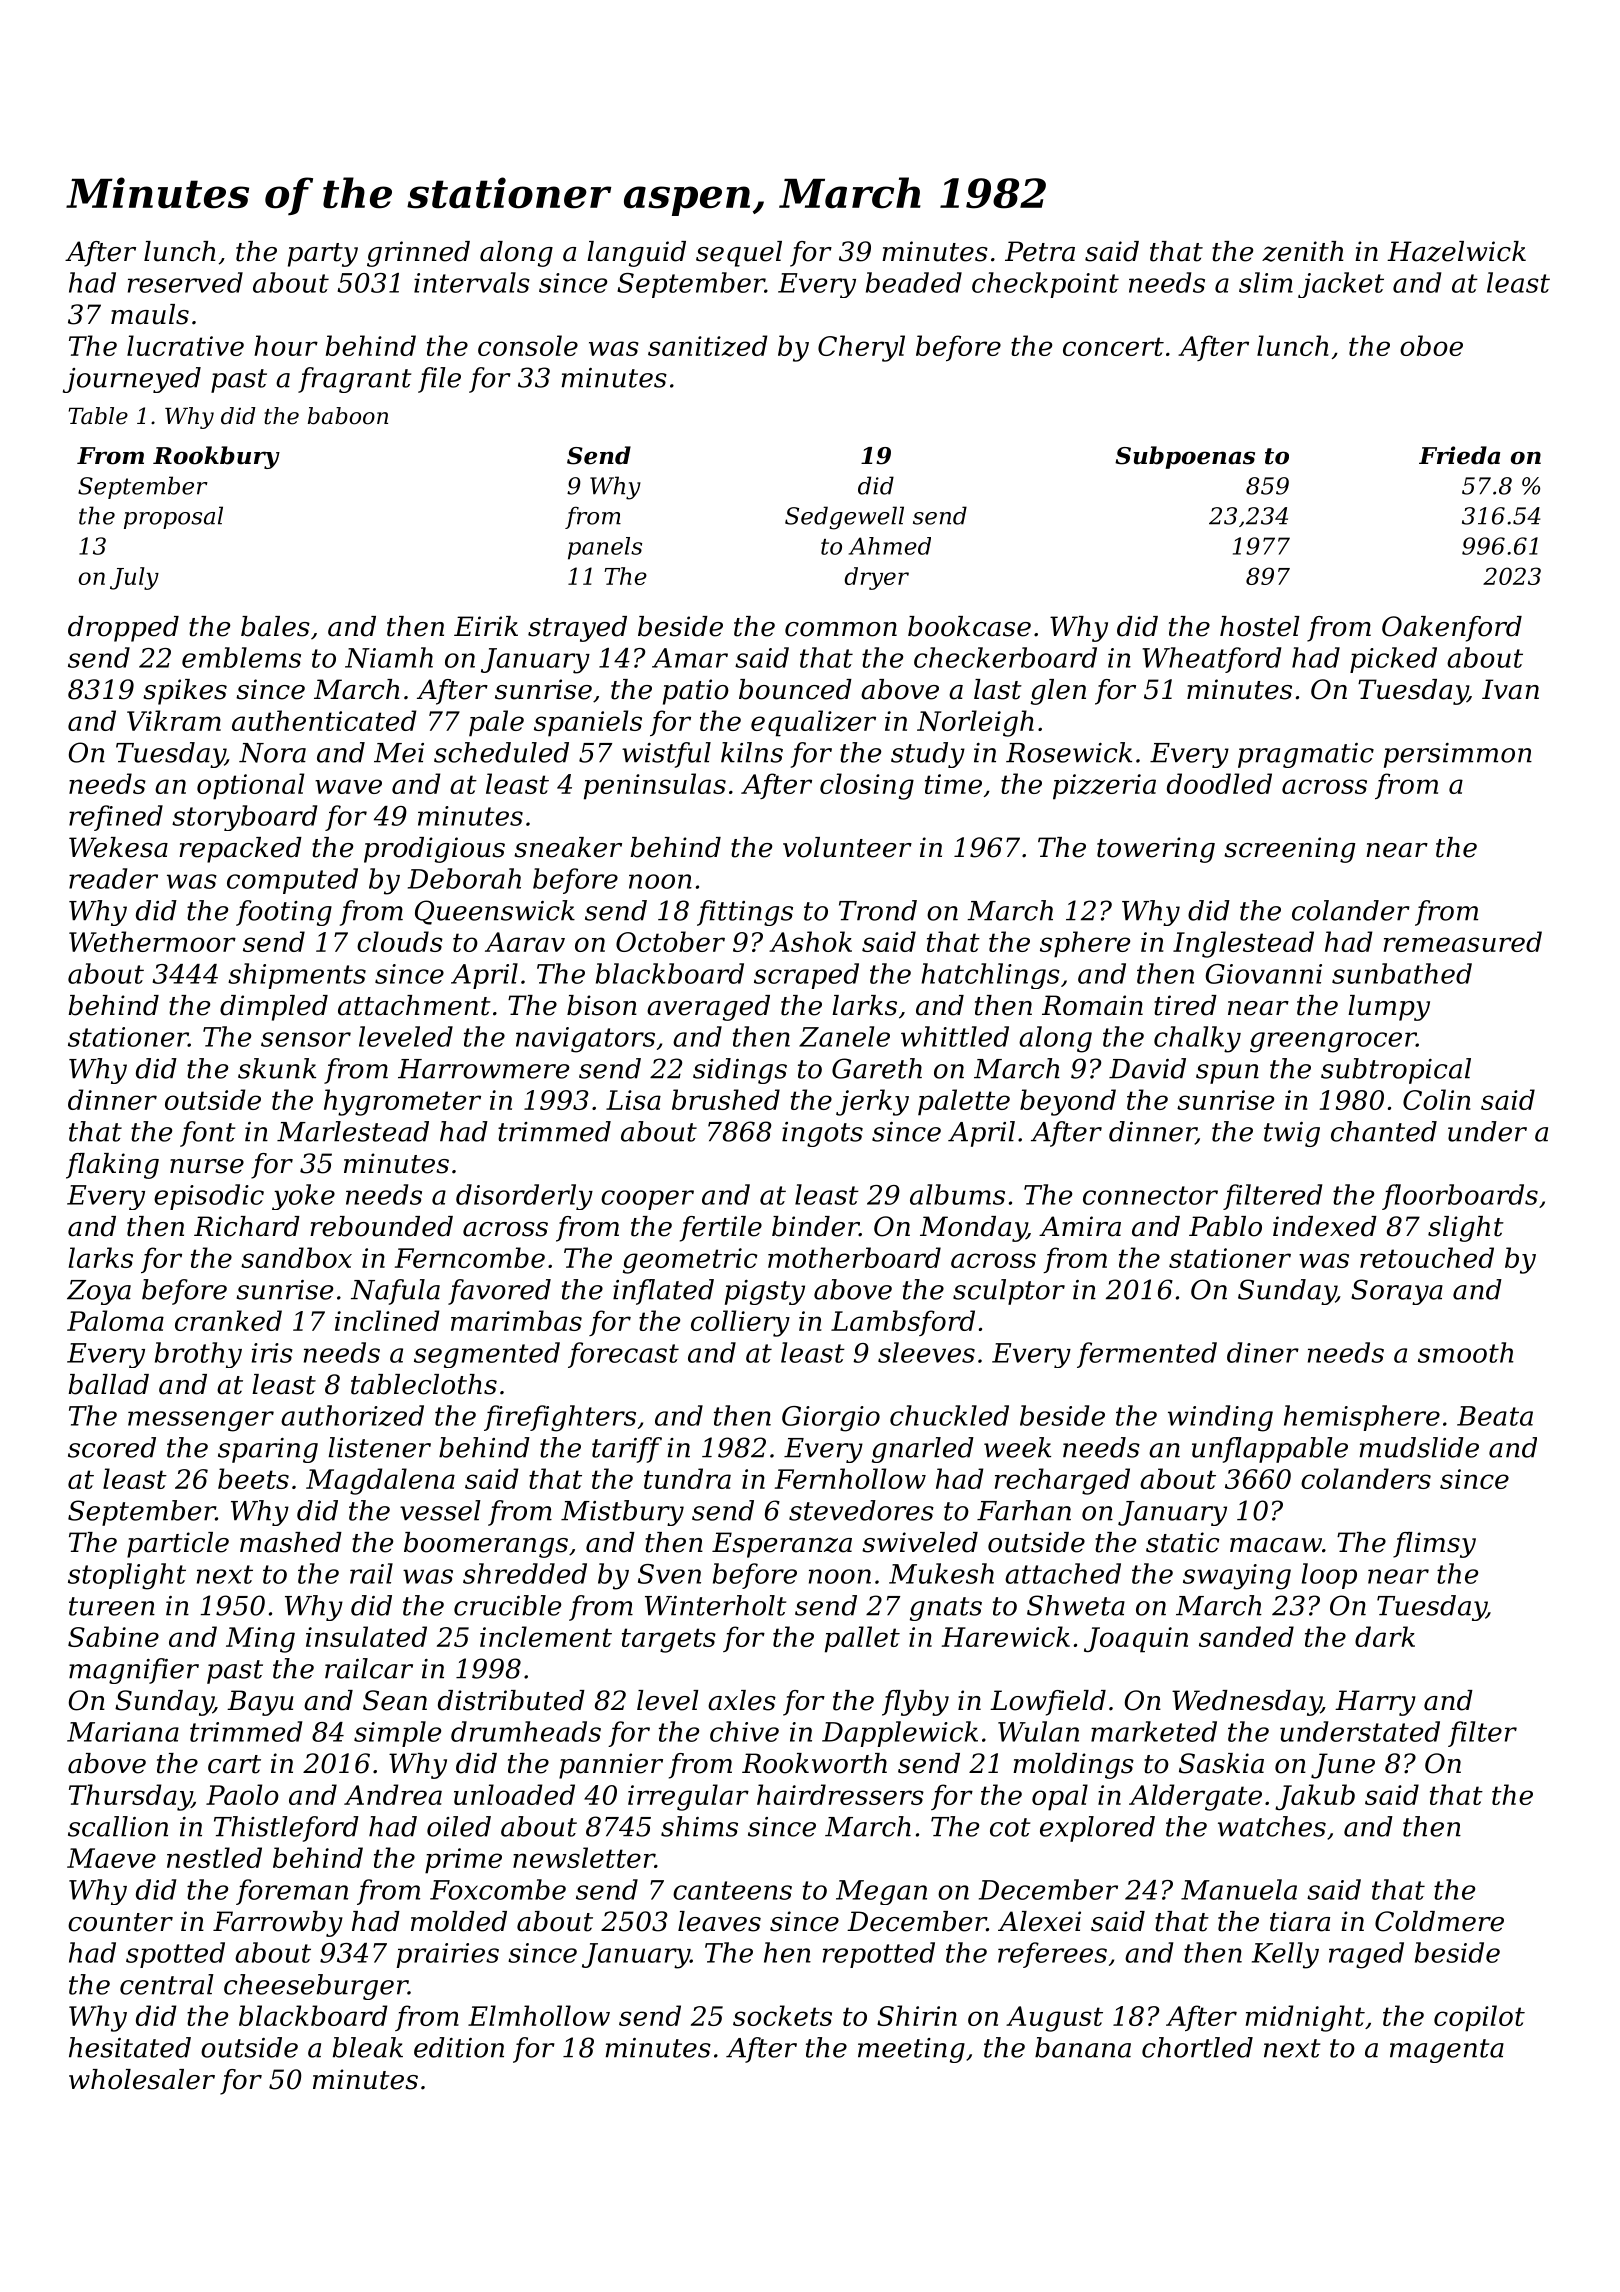 This screenshot has width=1620, height=2292. Describe the element at coordinates (242, 1794) in the screenshot. I see `Paolo` at that location.
